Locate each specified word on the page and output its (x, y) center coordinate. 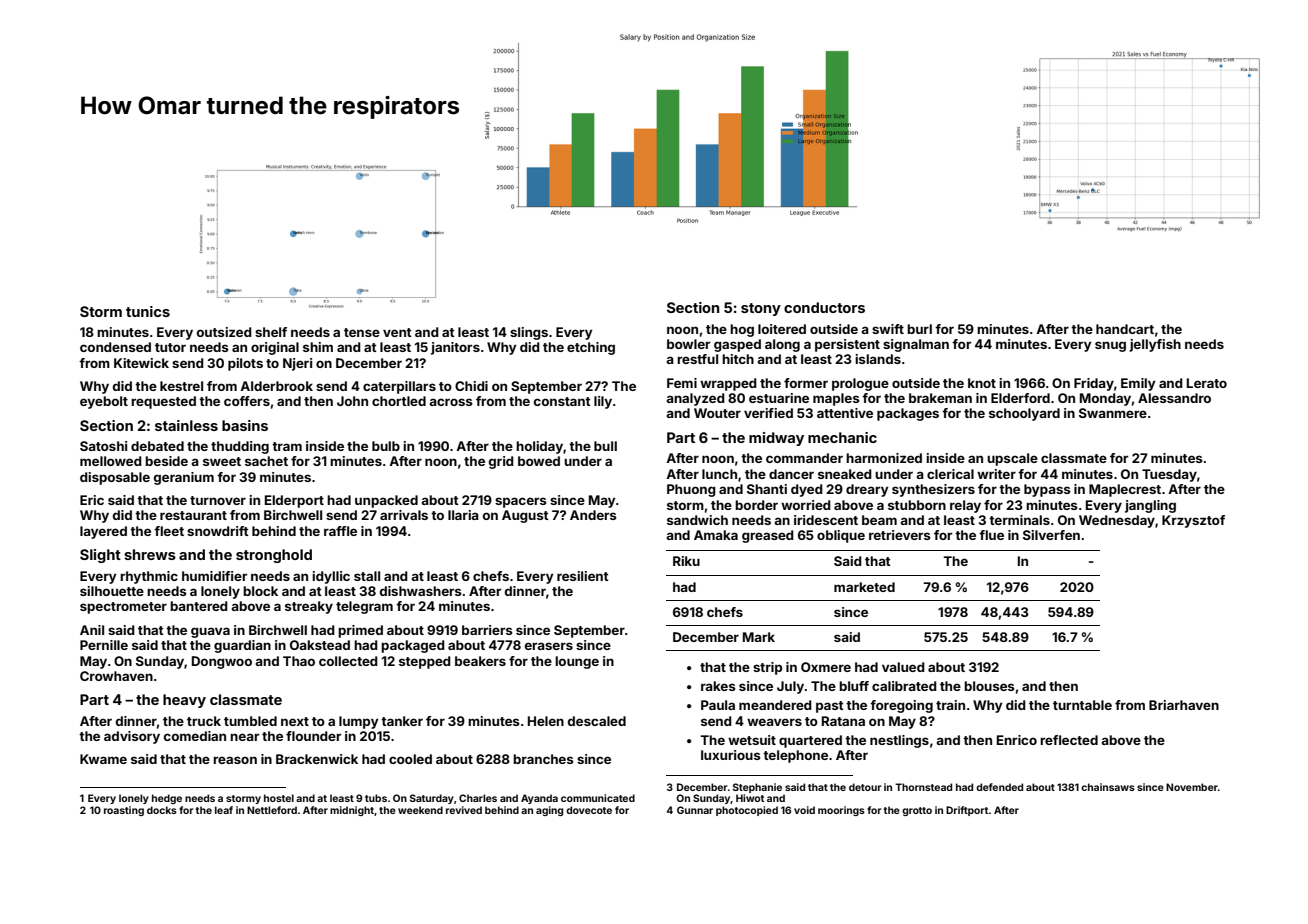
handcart (1125, 329)
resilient (583, 576)
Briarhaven (1184, 705)
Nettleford (272, 810)
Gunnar (695, 810)
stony (761, 309)
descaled (597, 721)
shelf (271, 332)
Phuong (691, 490)
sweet (222, 461)
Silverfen (1051, 535)
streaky (309, 607)
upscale (1012, 459)
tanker (402, 721)
